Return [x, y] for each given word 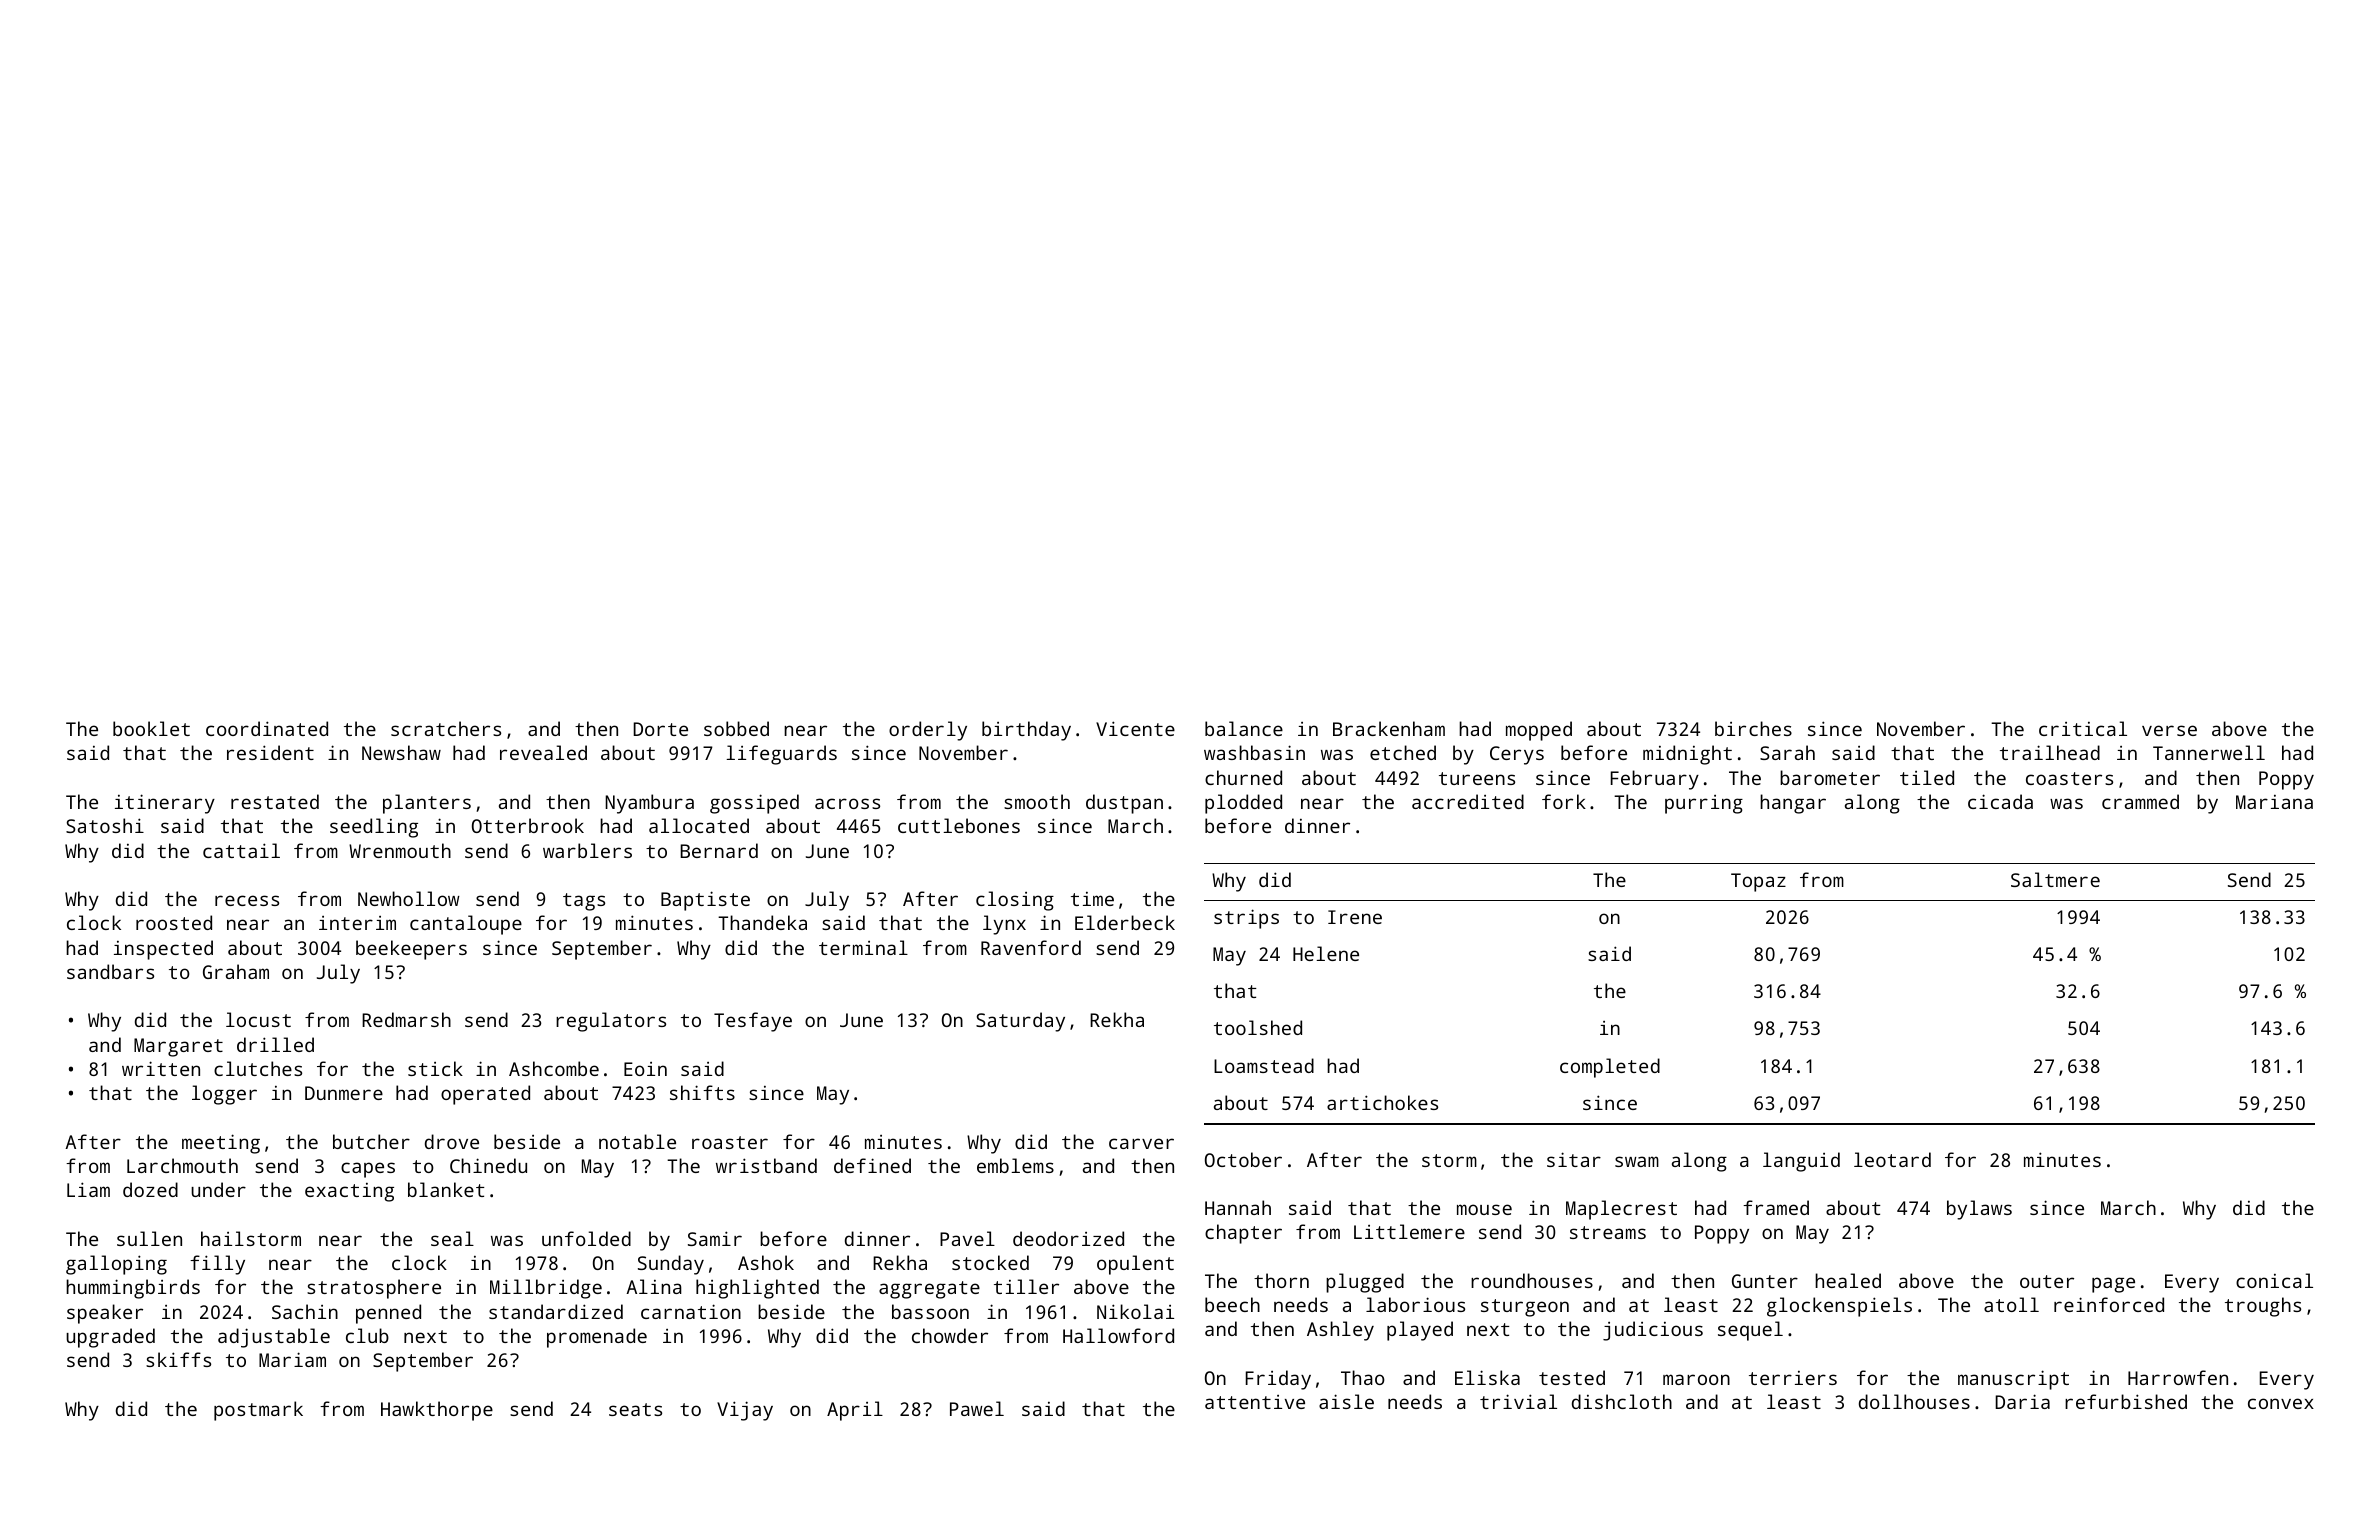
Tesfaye [753, 1022]
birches [1753, 728]
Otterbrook [528, 825]
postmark [258, 1411]
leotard [1892, 1159]
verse [2169, 730]
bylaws [1979, 1210]
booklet [151, 728]
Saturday [1020, 1022]
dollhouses [1914, 1401]
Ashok [766, 1262]
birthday [1026, 731]
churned [1243, 777]
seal [452, 1238]
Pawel [977, 1408]
